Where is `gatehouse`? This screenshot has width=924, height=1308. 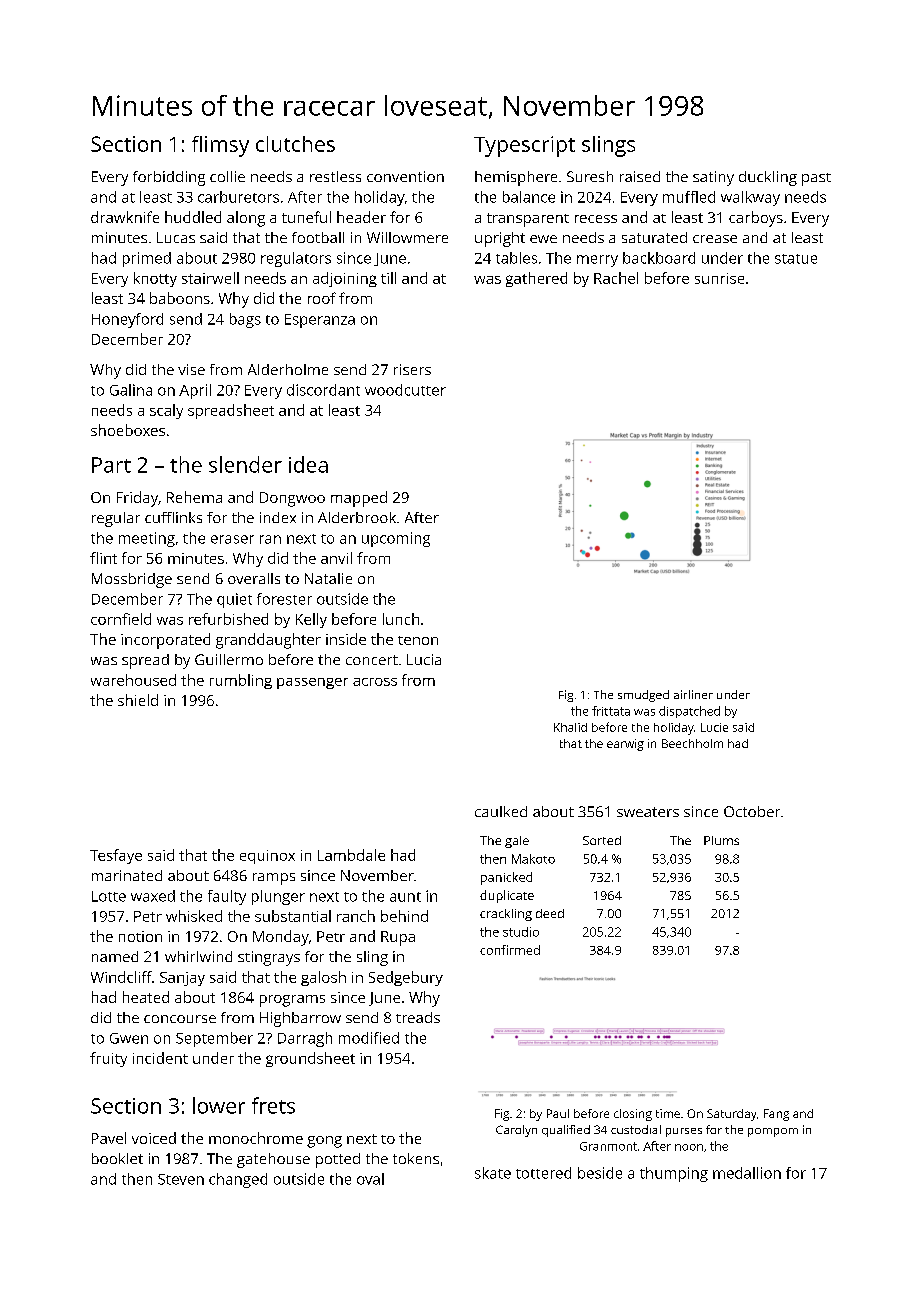
gatehouse is located at coordinates (273, 1160).
